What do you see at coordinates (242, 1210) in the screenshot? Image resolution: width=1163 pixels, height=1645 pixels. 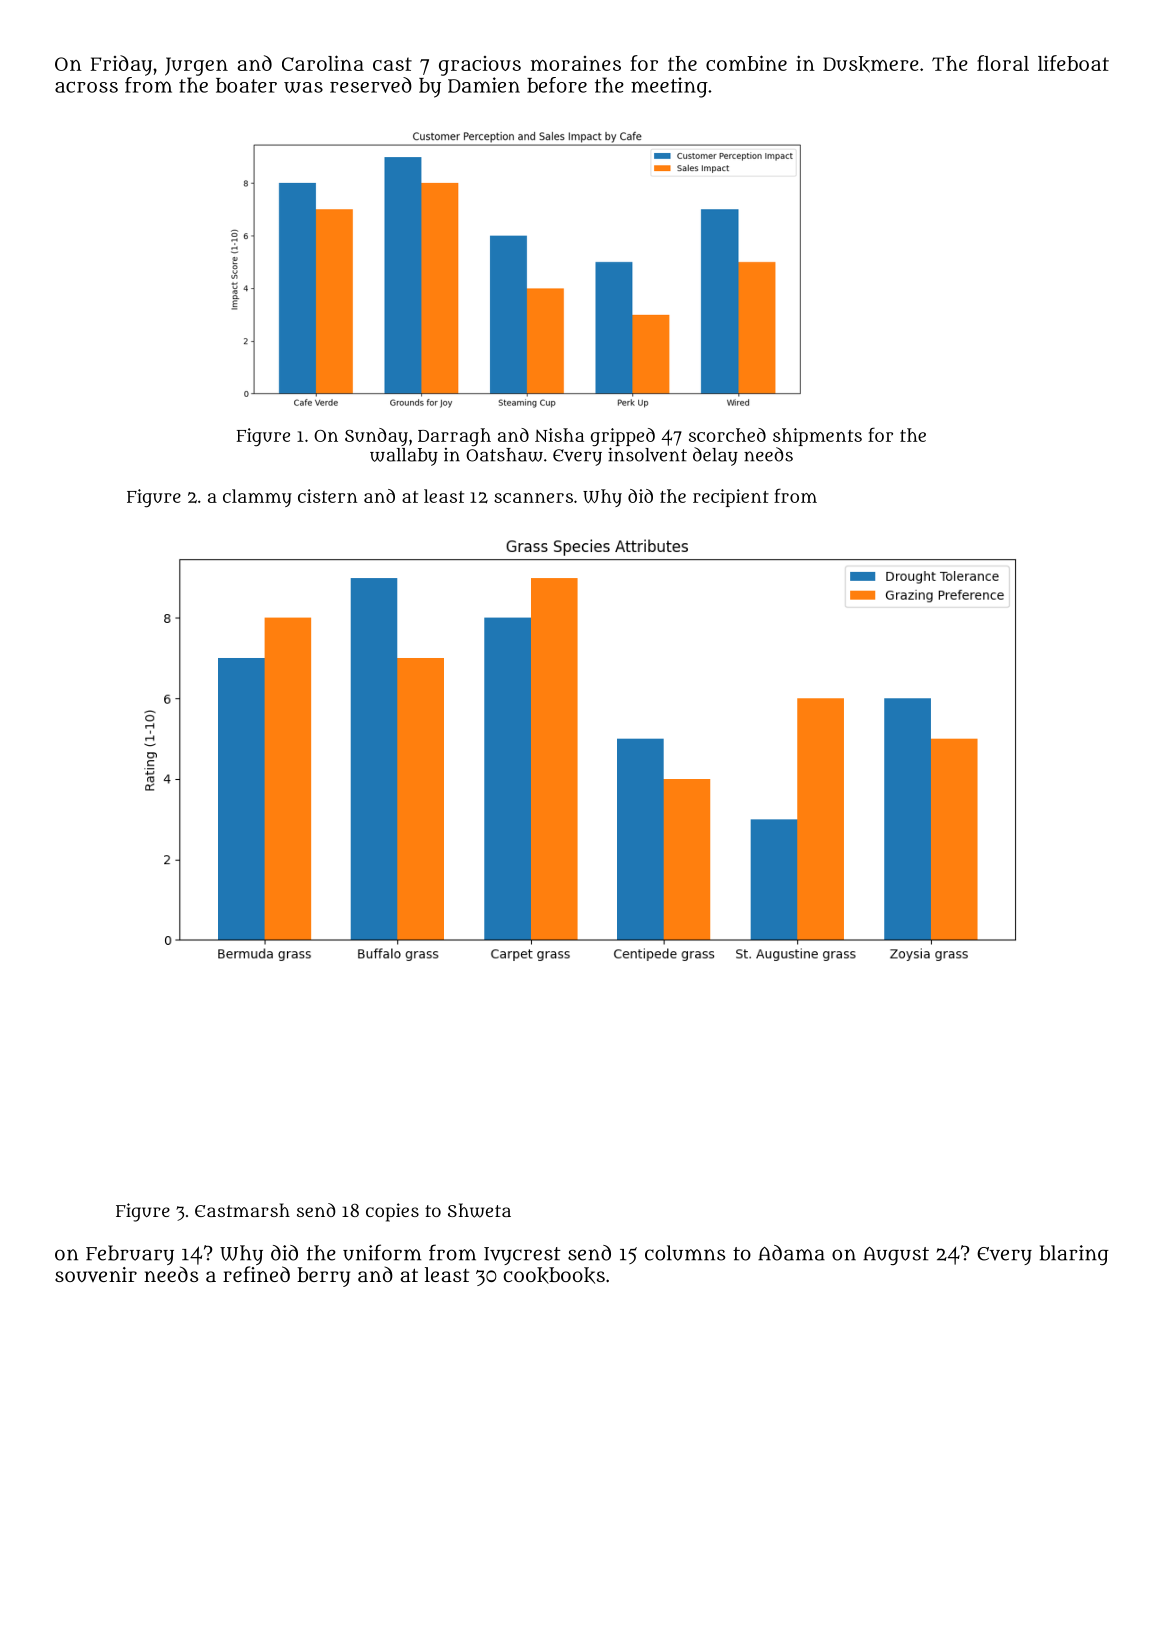 I see `Eastmarsh` at bounding box center [242, 1210].
